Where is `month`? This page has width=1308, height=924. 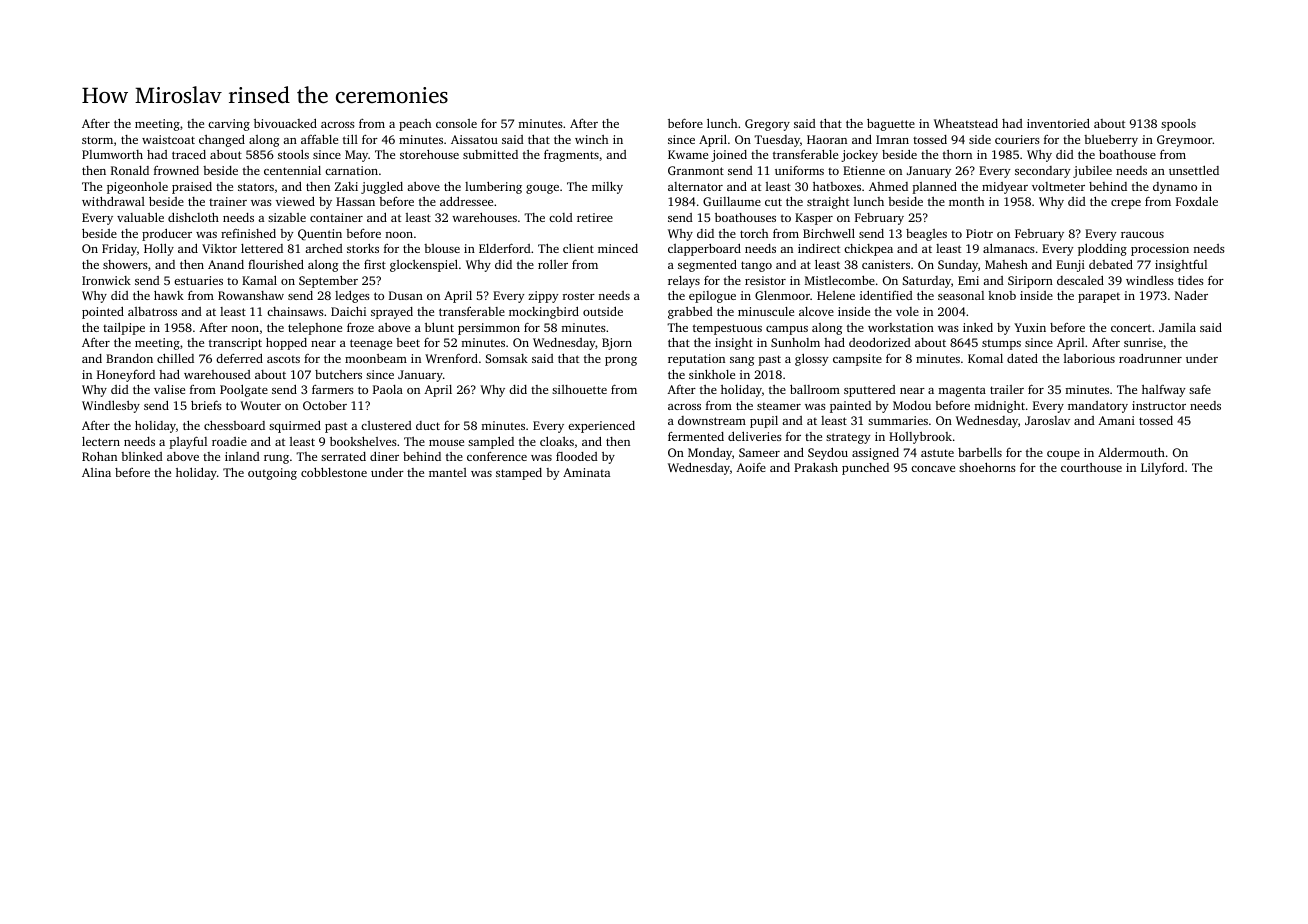 month is located at coordinates (966, 201).
